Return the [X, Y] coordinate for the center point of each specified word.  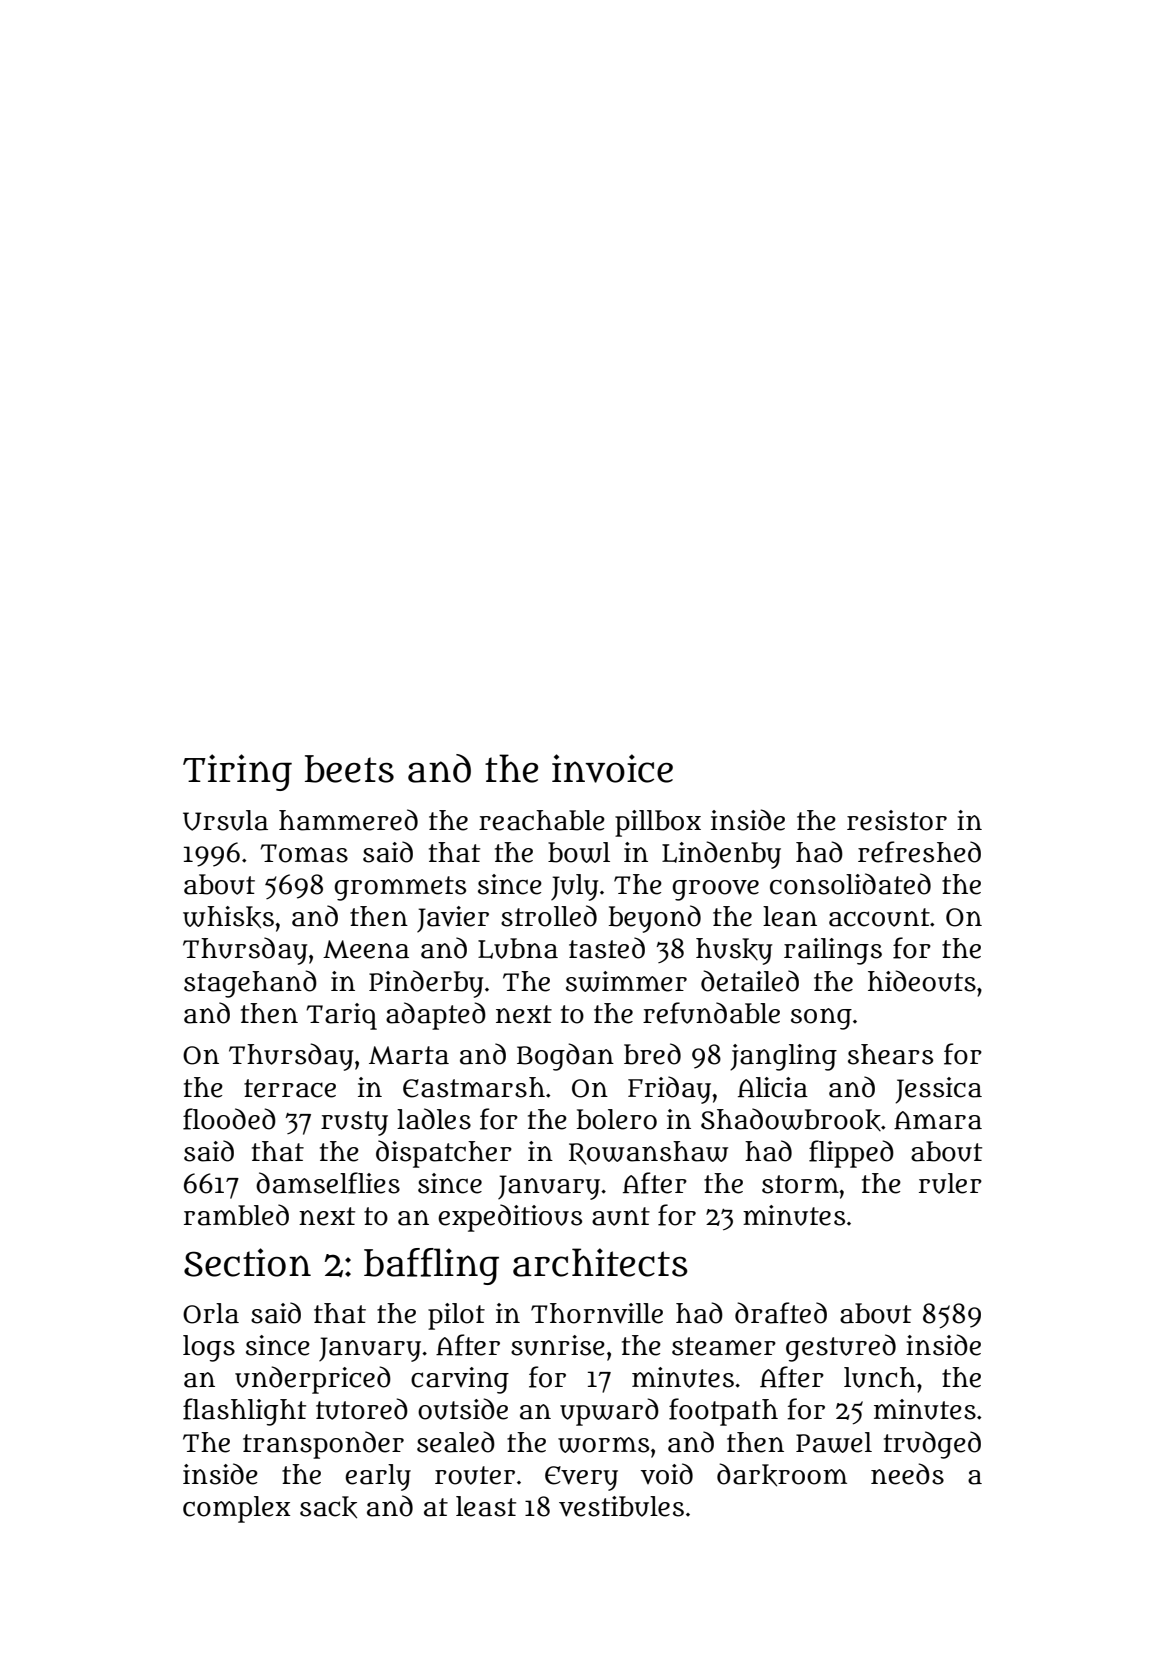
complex [236, 1509]
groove [715, 890]
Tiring [237, 772]
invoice [612, 768]
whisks [228, 917]
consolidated [850, 884]
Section [247, 1262]
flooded [229, 1119]
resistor [897, 820]
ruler [950, 1183]
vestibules [621, 1506]
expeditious [510, 1218]
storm [800, 1184]
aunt [621, 1216]
